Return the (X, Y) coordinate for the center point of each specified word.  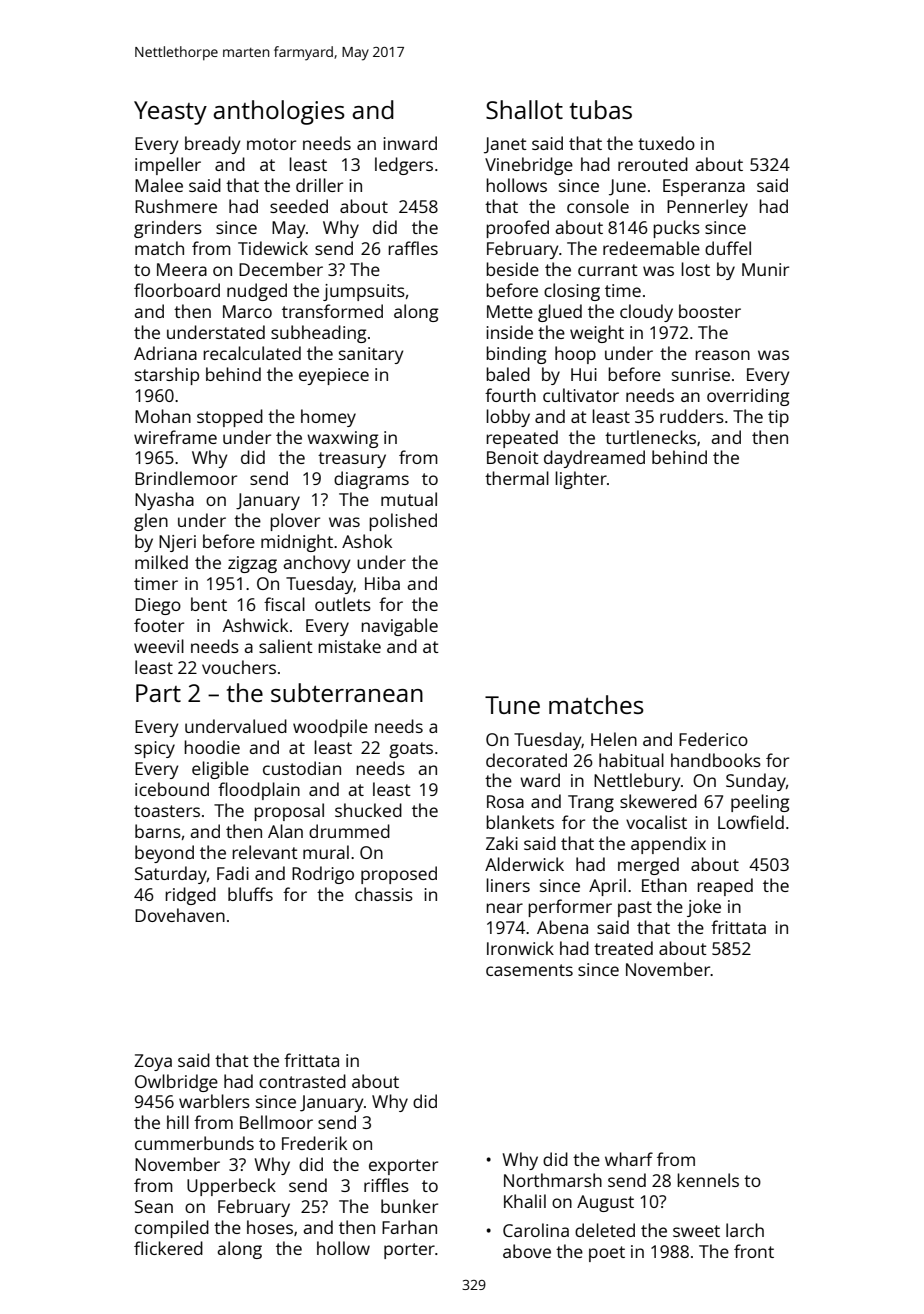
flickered (168, 1248)
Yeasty (170, 113)
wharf (629, 1159)
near (504, 908)
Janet (505, 145)
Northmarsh (553, 1180)
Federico (713, 739)
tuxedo (666, 143)
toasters (167, 811)
